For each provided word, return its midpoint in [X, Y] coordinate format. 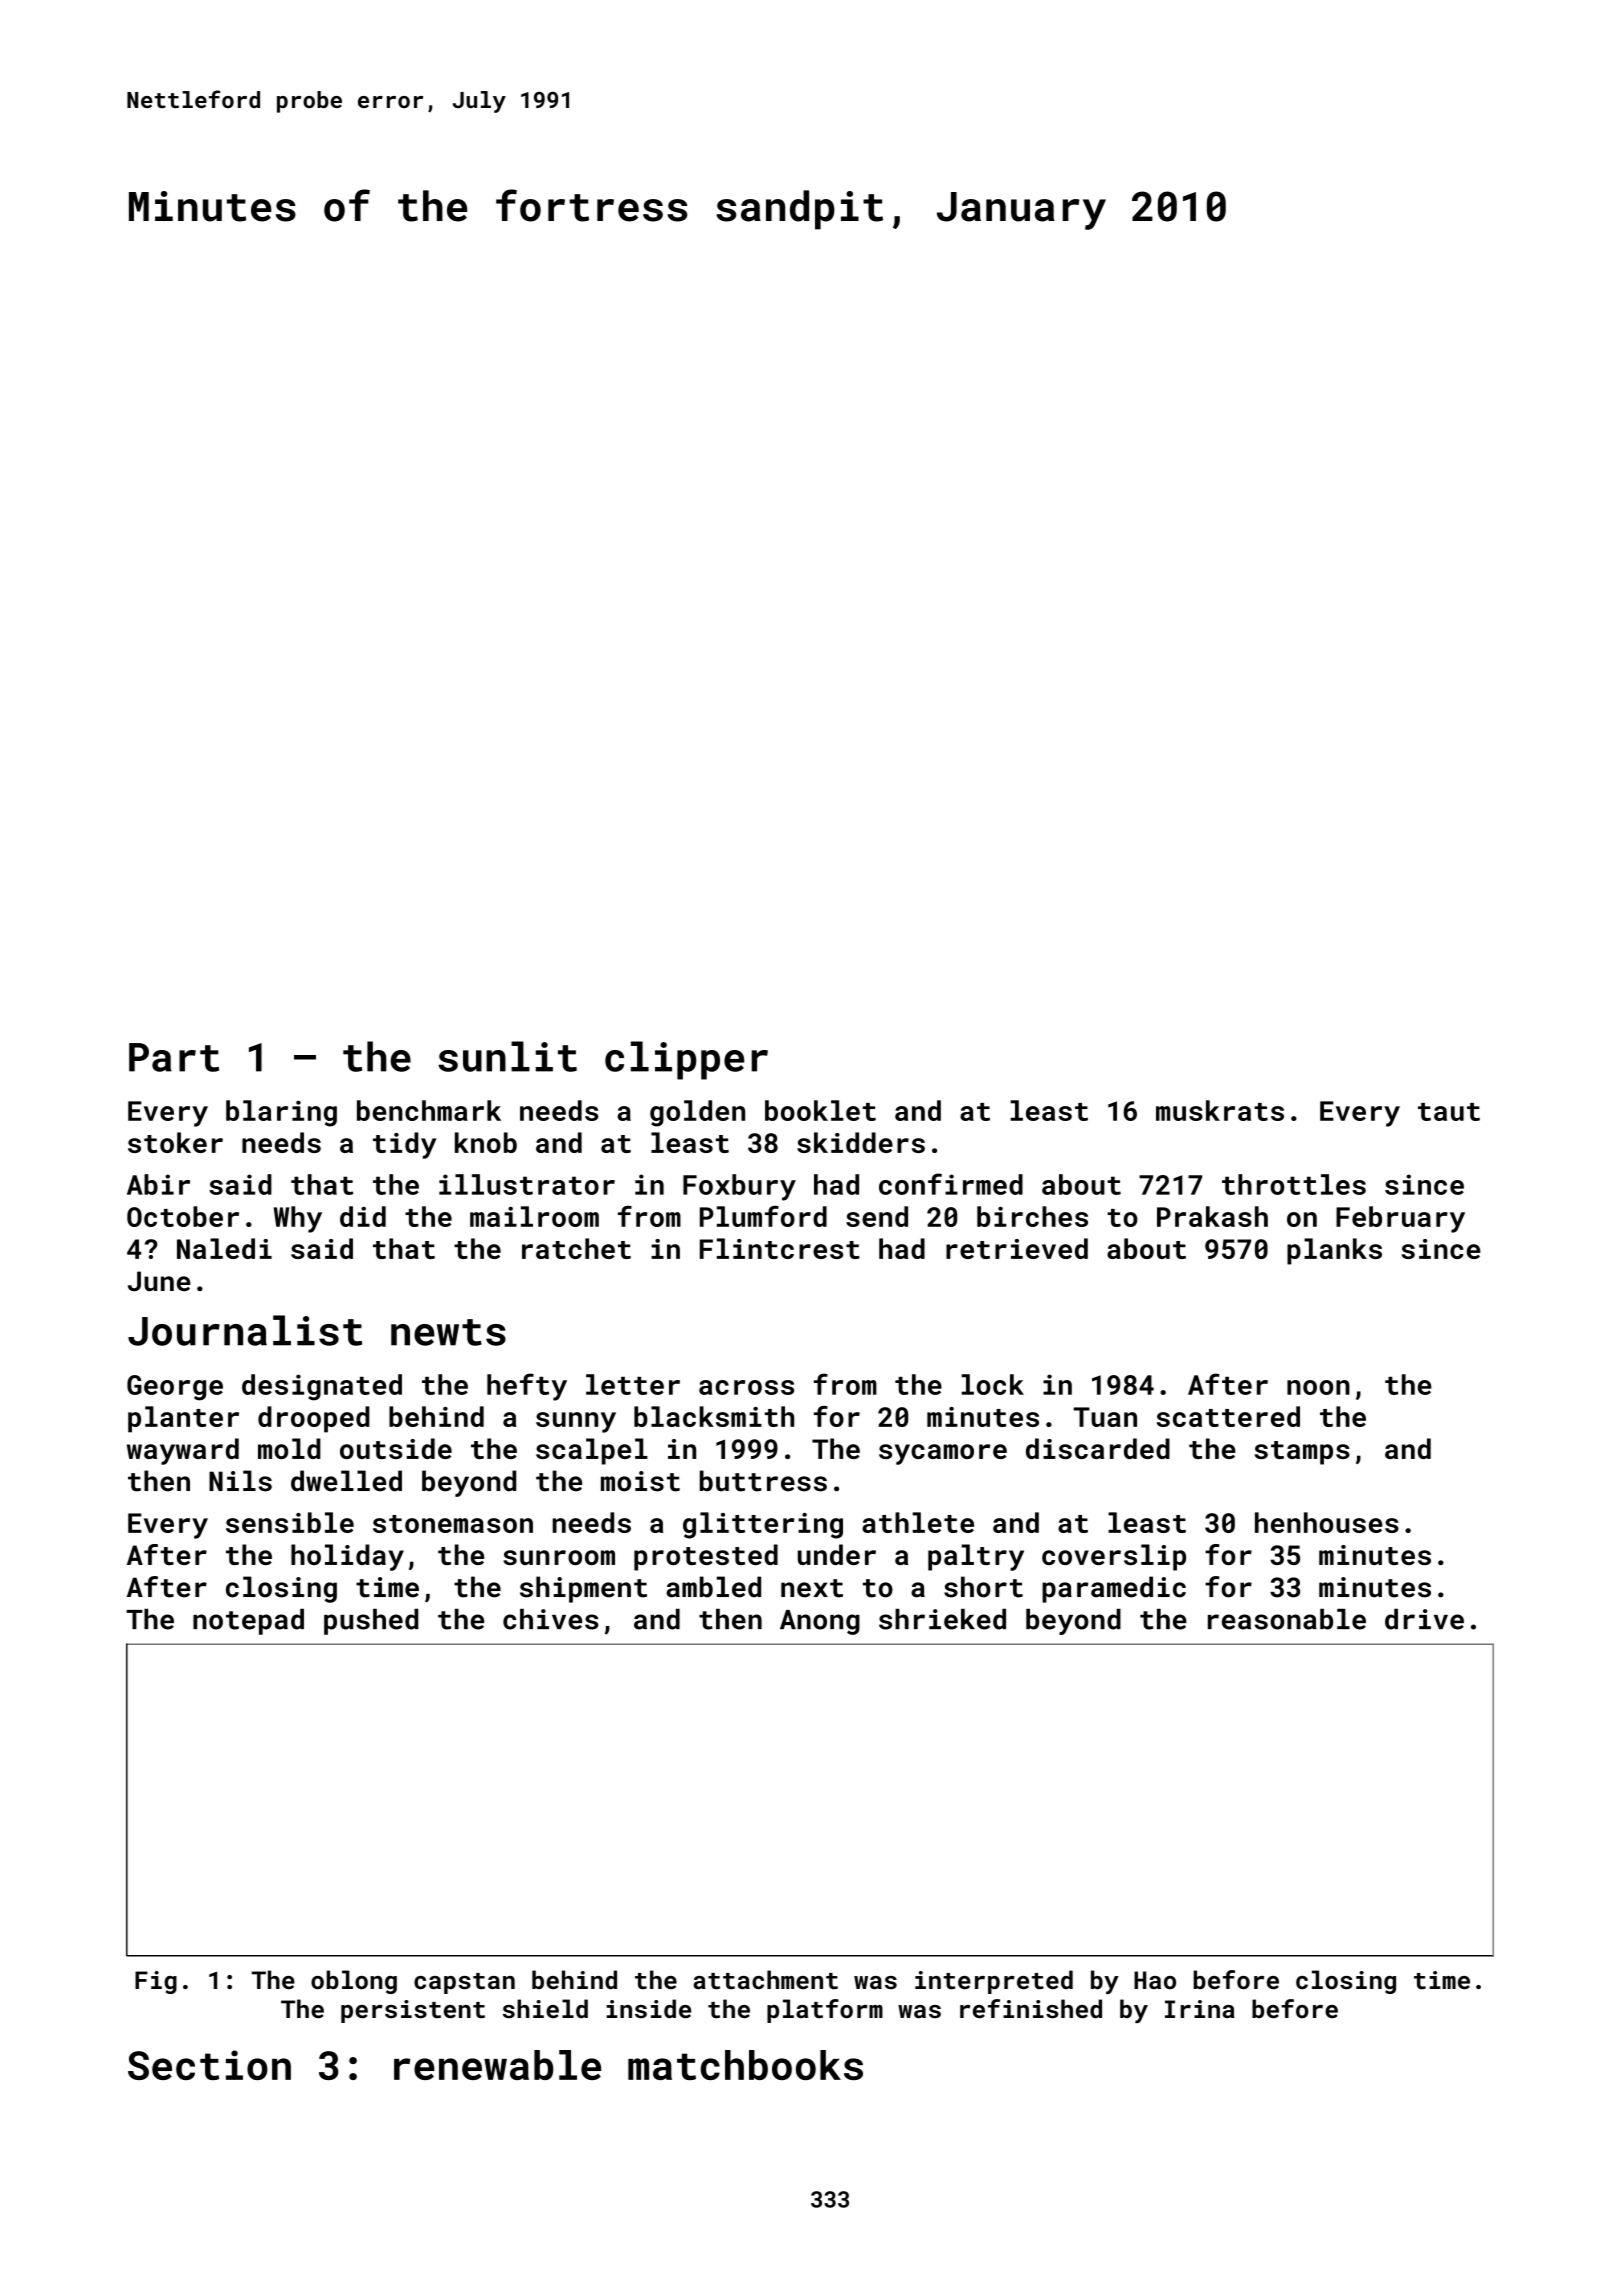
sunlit [507, 1056]
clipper [686, 1060]
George [175, 1388]
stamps [1302, 1453]
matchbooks [745, 2065]
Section [209, 2065]
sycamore [943, 1454]
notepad [248, 1622]
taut [1449, 1112]
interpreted [994, 1982]
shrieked [942, 1619]
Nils [240, 1481]
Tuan [1105, 1417]
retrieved [1017, 1248]
